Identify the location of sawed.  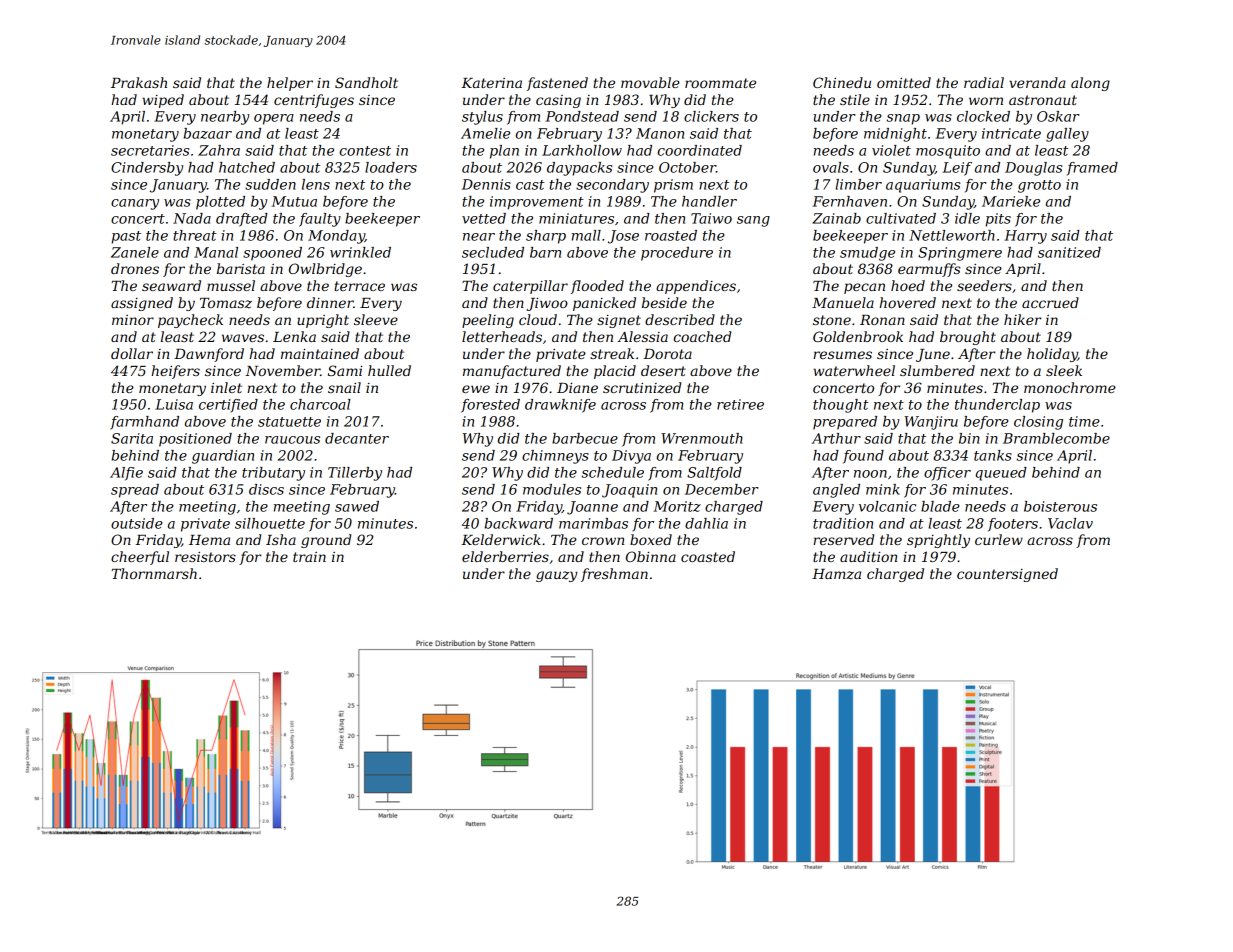
(357, 506).
